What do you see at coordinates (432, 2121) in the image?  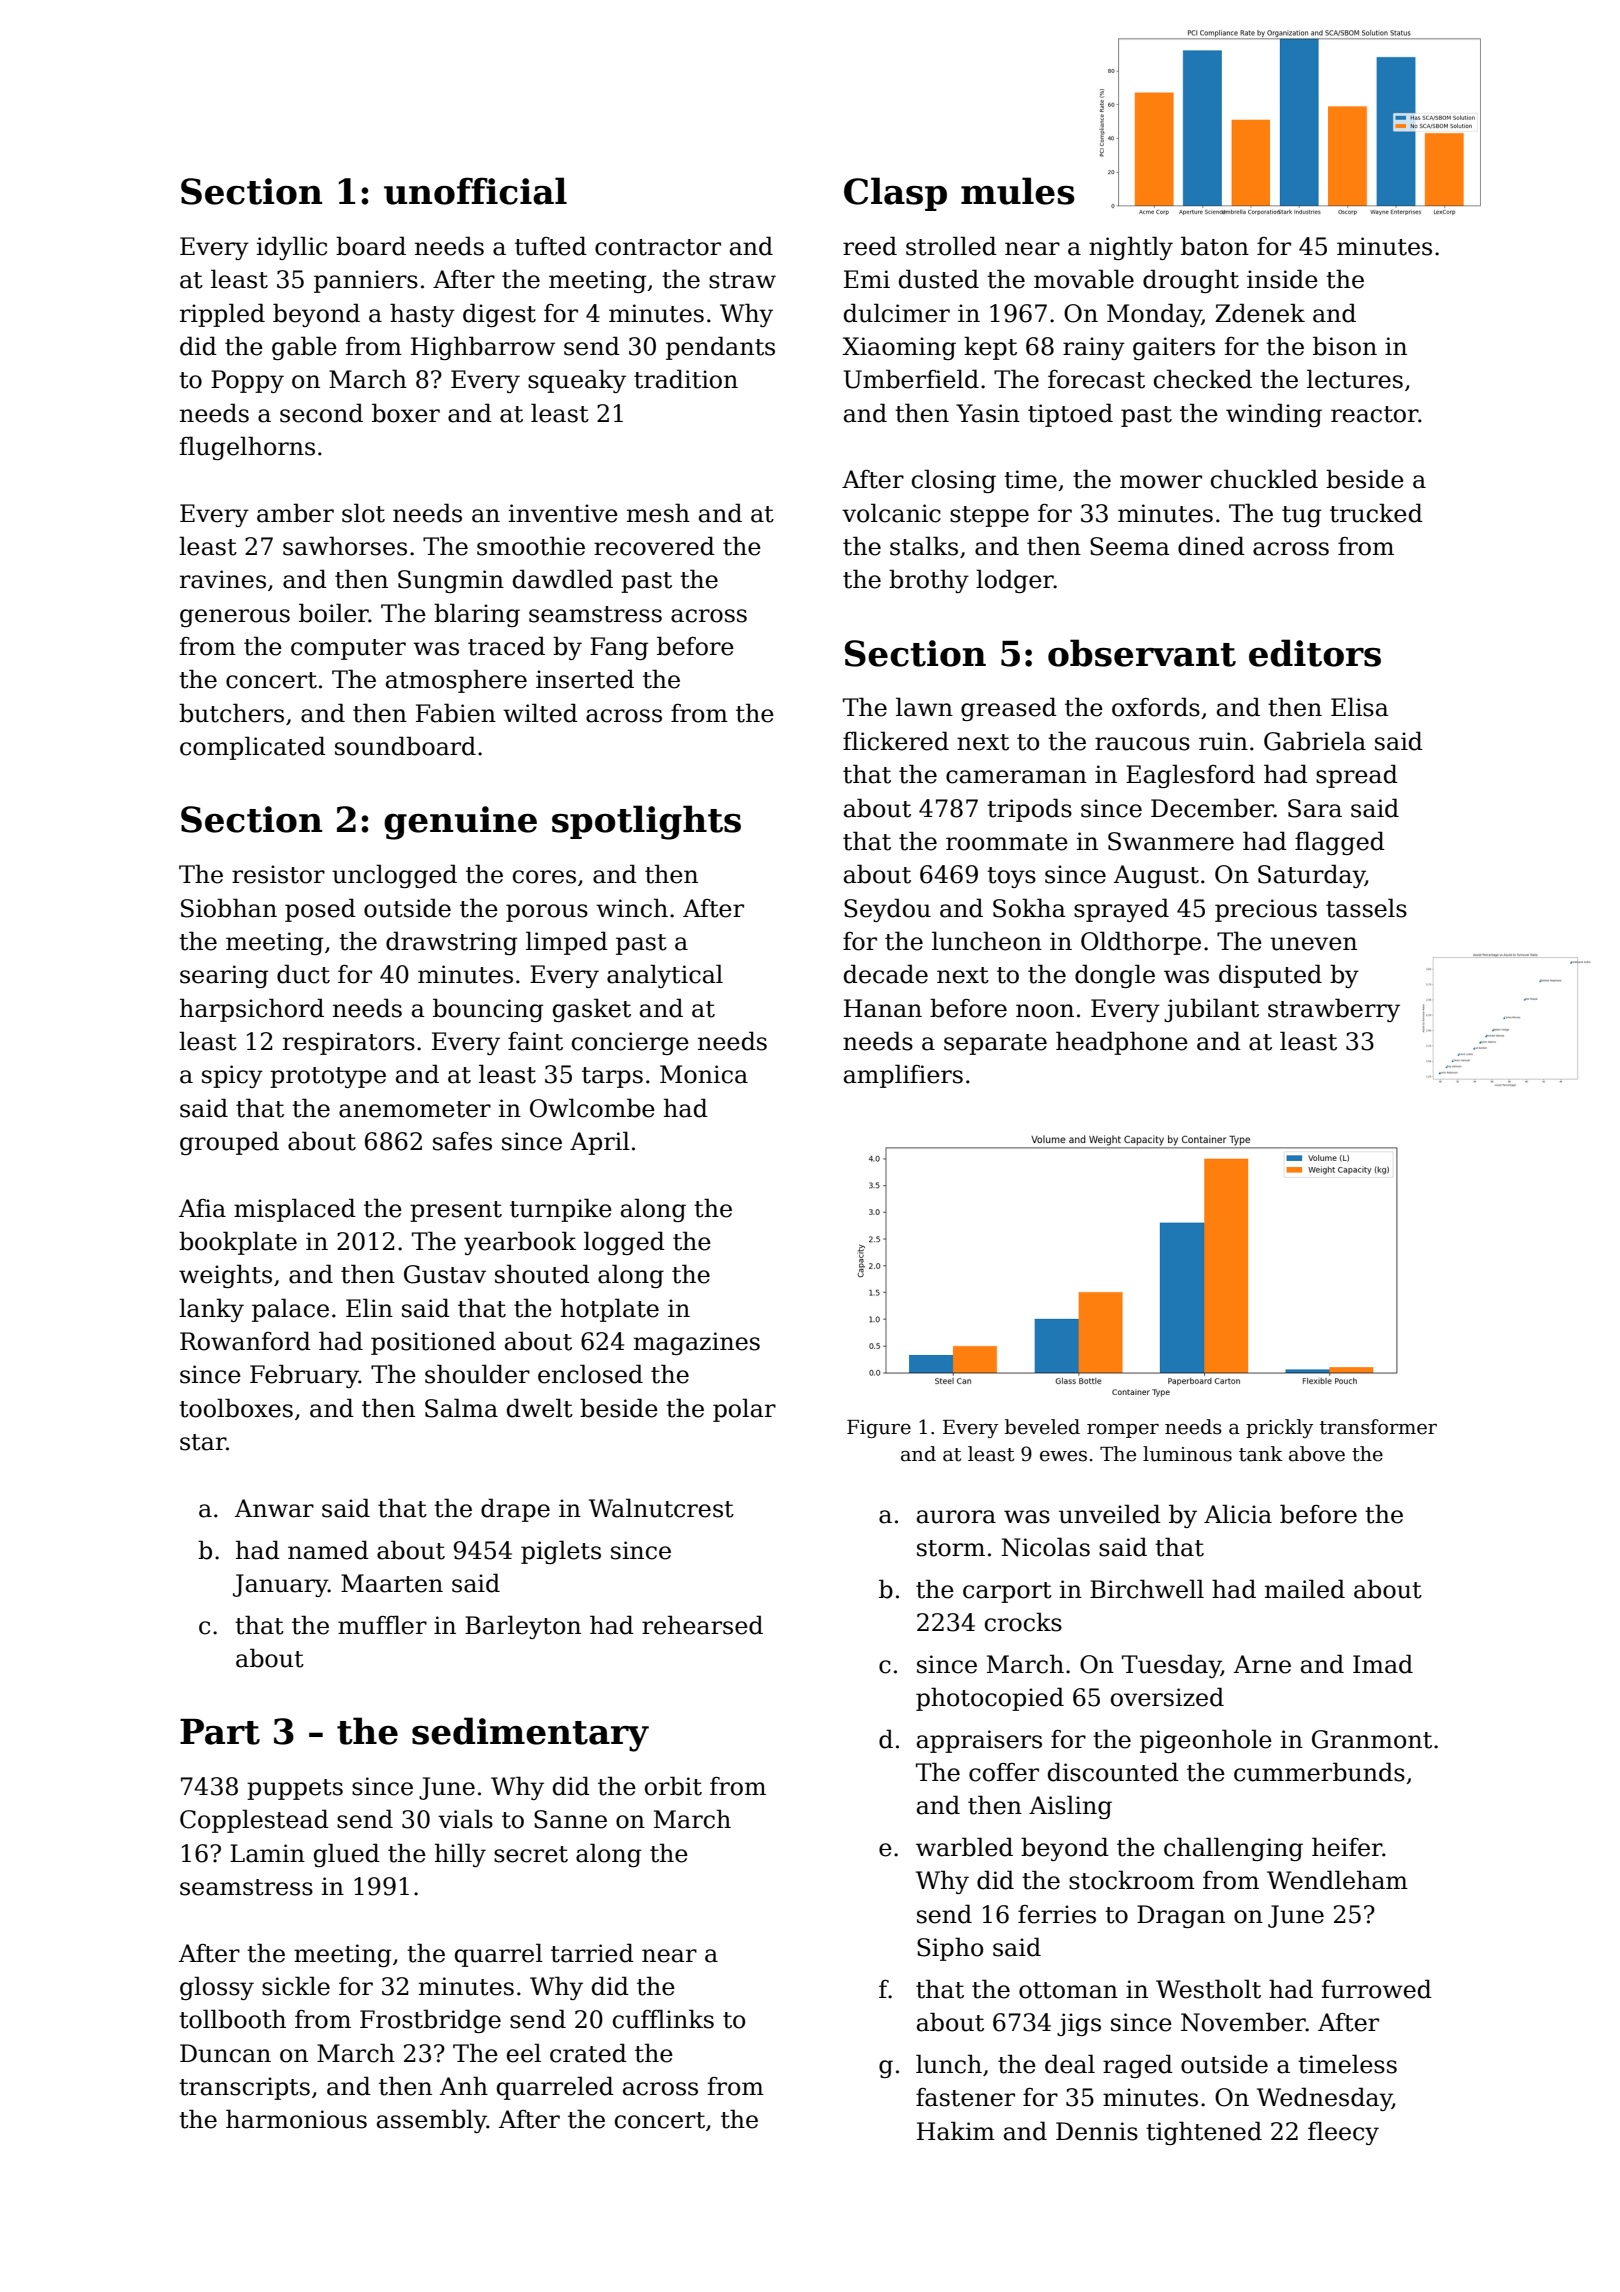 I see `assembly` at bounding box center [432, 2121].
